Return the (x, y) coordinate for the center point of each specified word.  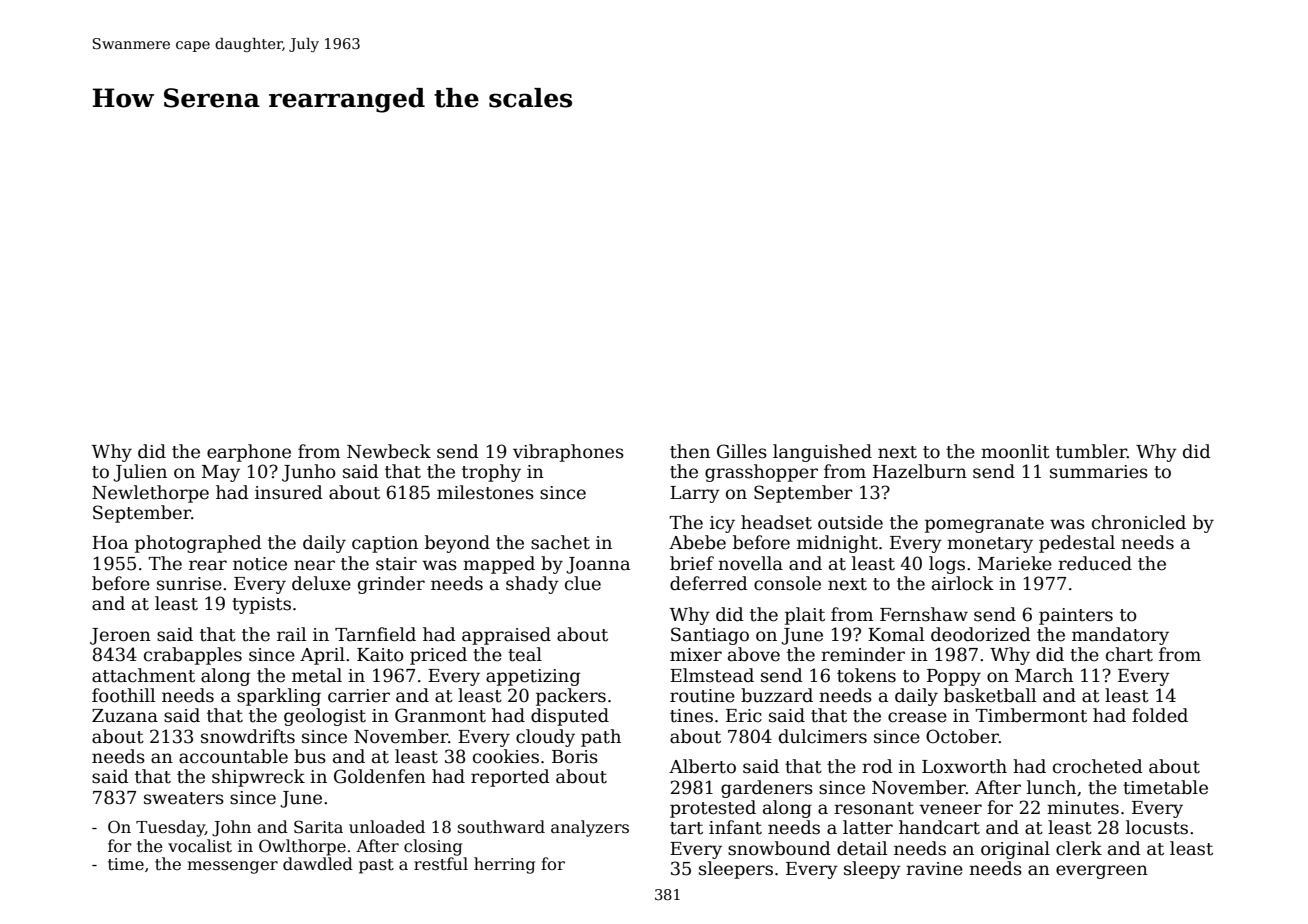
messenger (232, 867)
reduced (1095, 563)
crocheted (1098, 766)
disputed (570, 717)
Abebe (697, 542)
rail (291, 634)
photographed (198, 544)
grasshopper (761, 473)
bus (310, 756)
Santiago (710, 636)
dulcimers (823, 736)
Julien (140, 473)
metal (317, 675)
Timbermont (1031, 715)
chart (1129, 654)
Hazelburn (920, 471)
